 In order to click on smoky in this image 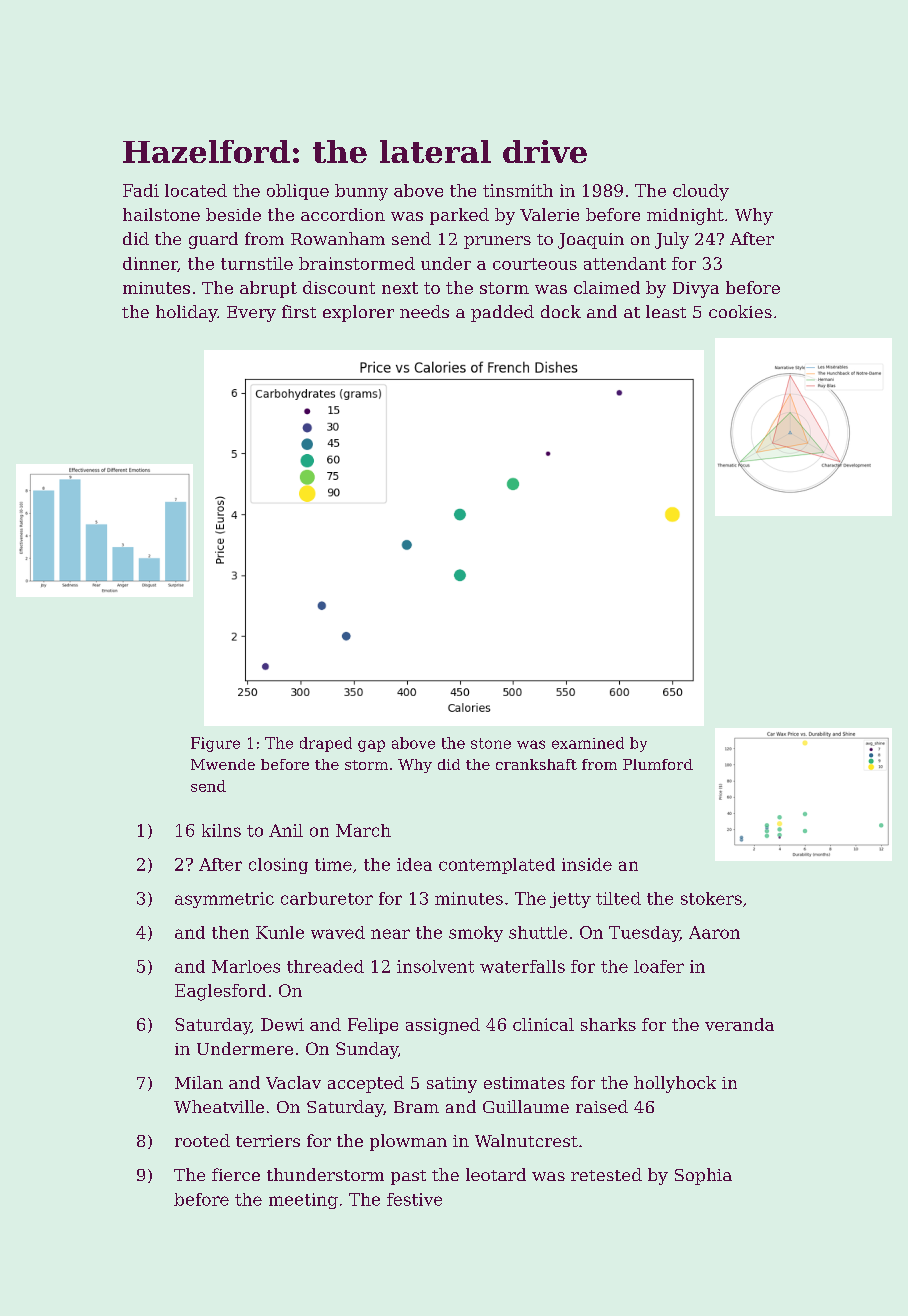, I will do `click(476, 934)`.
